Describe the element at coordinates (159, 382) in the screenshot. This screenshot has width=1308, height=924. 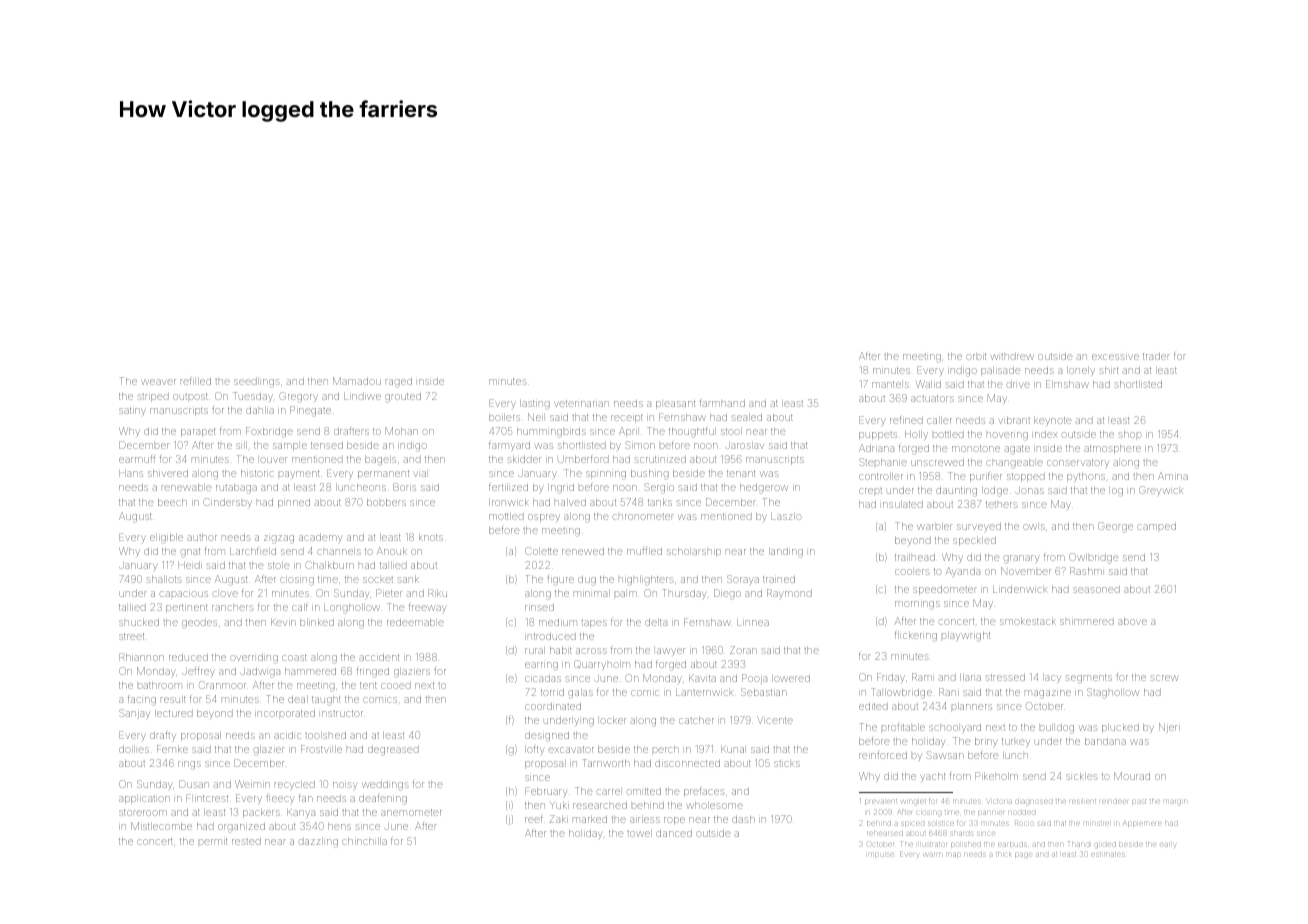
I see `weaver` at that location.
